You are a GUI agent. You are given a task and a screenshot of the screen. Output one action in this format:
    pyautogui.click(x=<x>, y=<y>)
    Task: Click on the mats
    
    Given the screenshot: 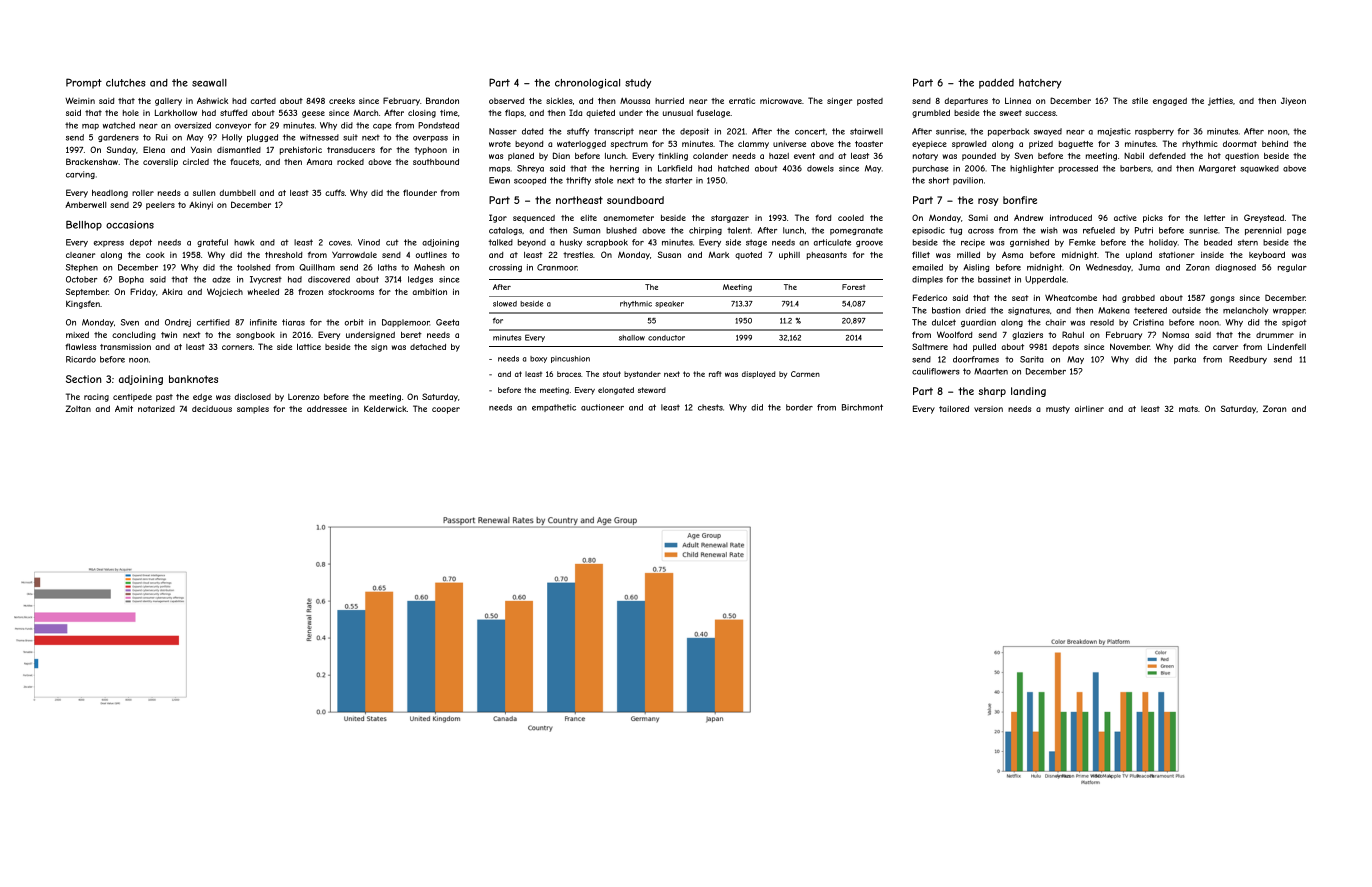 What is the action you would take?
    pyautogui.click(x=1188, y=409)
